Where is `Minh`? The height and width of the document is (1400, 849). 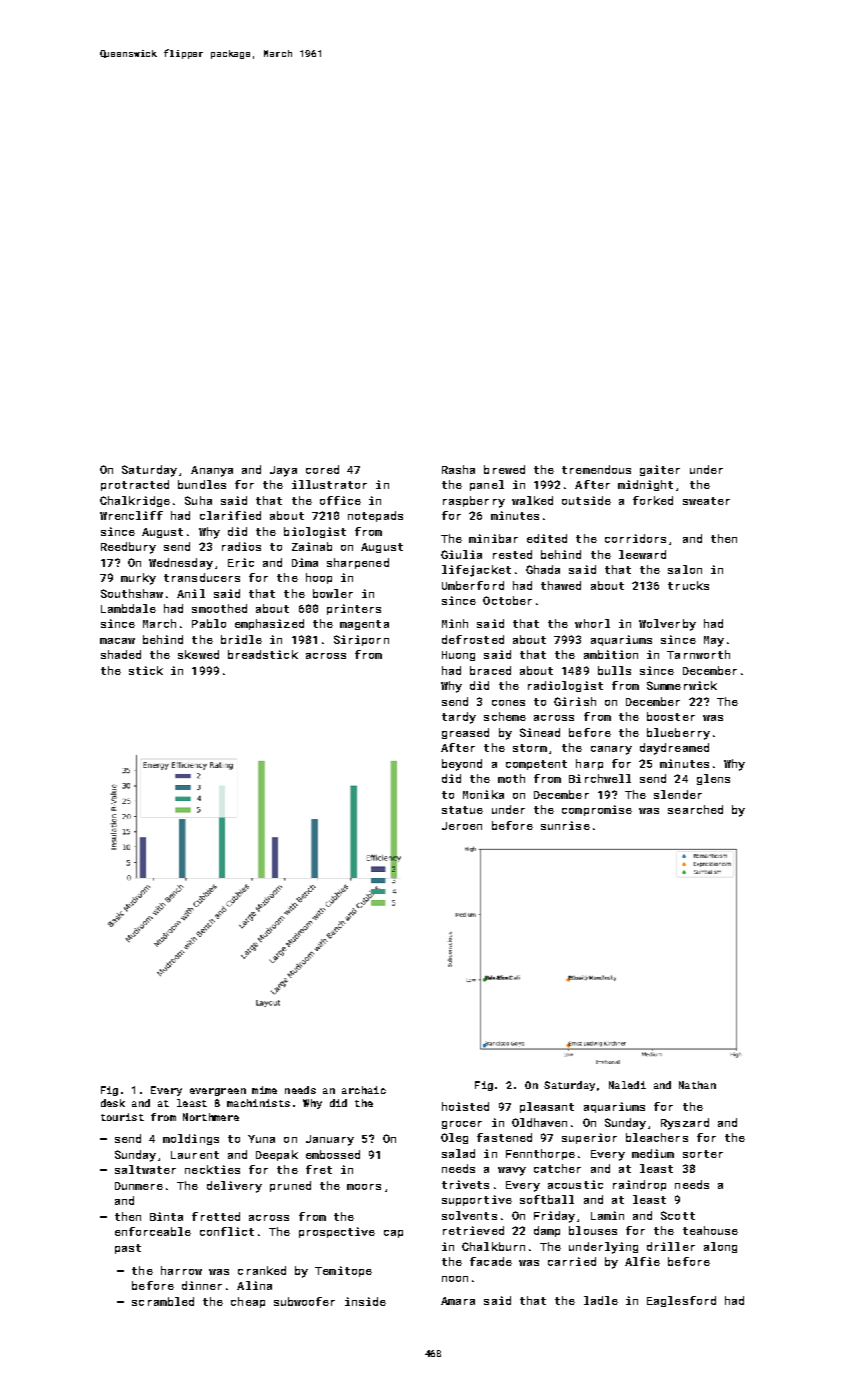
Minh is located at coordinates (455, 623).
